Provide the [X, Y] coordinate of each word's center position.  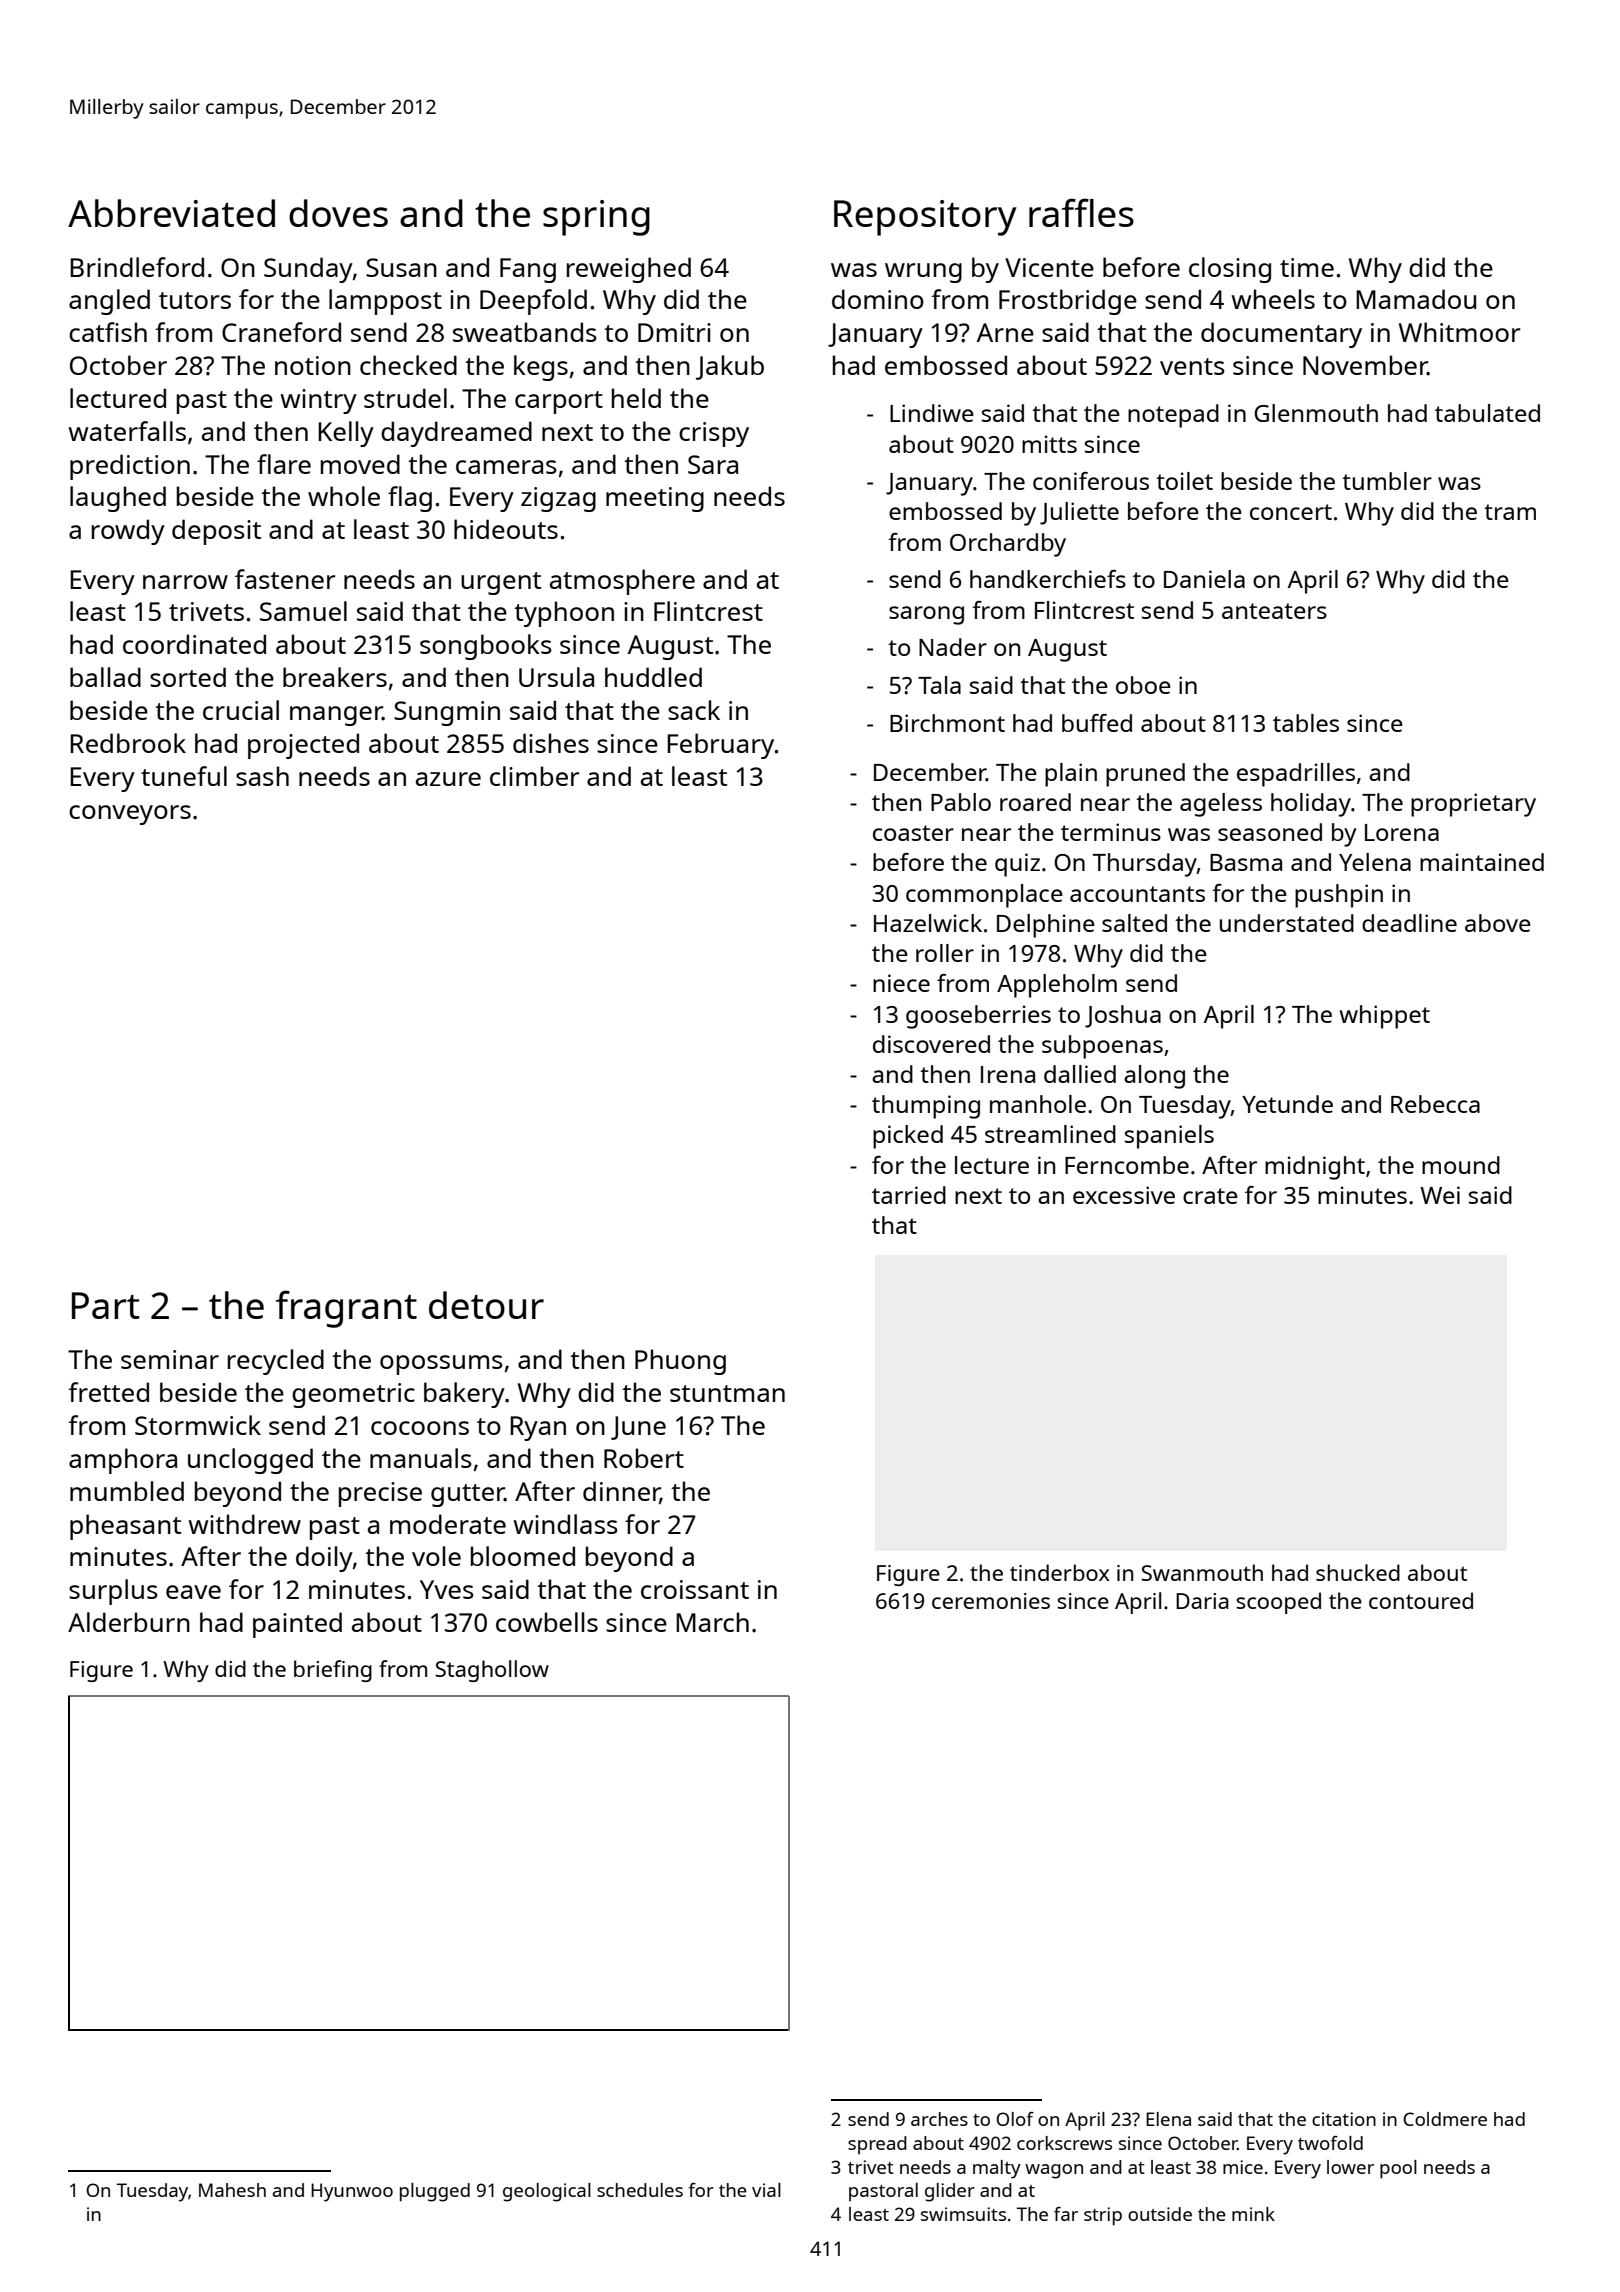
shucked [1358, 1572]
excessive [1124, 1195]
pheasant [125, 1527]
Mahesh [232, 2190]
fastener [285, 579]
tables [1306, 723]
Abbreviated [171, 213]
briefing [333, 1671]
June [638, 1428]
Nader [953, 647]
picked [908, 1137]
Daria [1202, 1601]
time [1307, 267]
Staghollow [492, 1671]
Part [106, 1305]
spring [596, 218]
